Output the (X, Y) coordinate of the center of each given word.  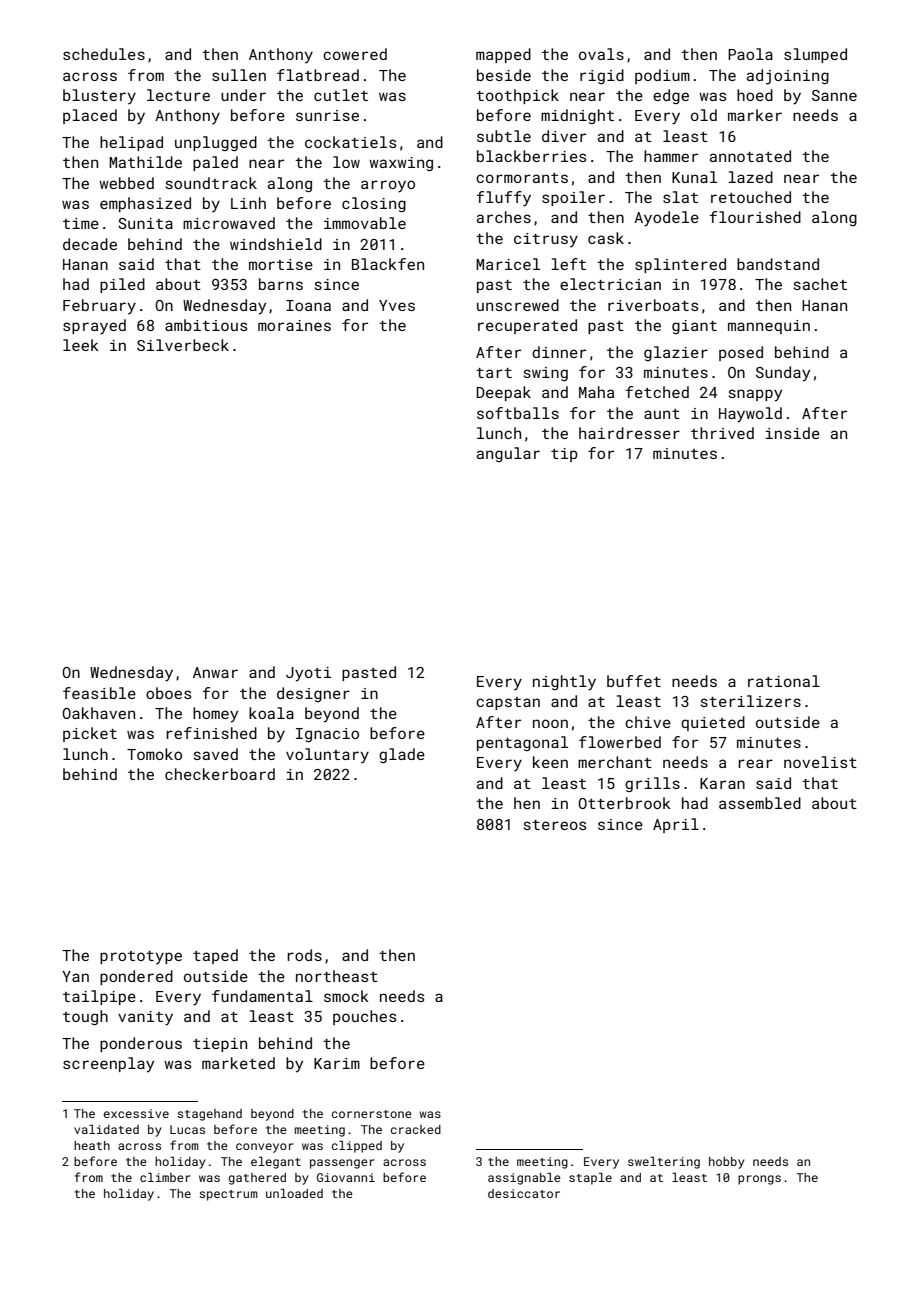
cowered (355, 54)
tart (494, 373)
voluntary (327, 755)
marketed (238, 1063)
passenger (342, 1164)
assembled (760, 803)
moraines (294, 325)
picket (90, 734)
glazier (676, 353)
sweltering (664, 1163)
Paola (750, 54)
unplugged (216, 143)
